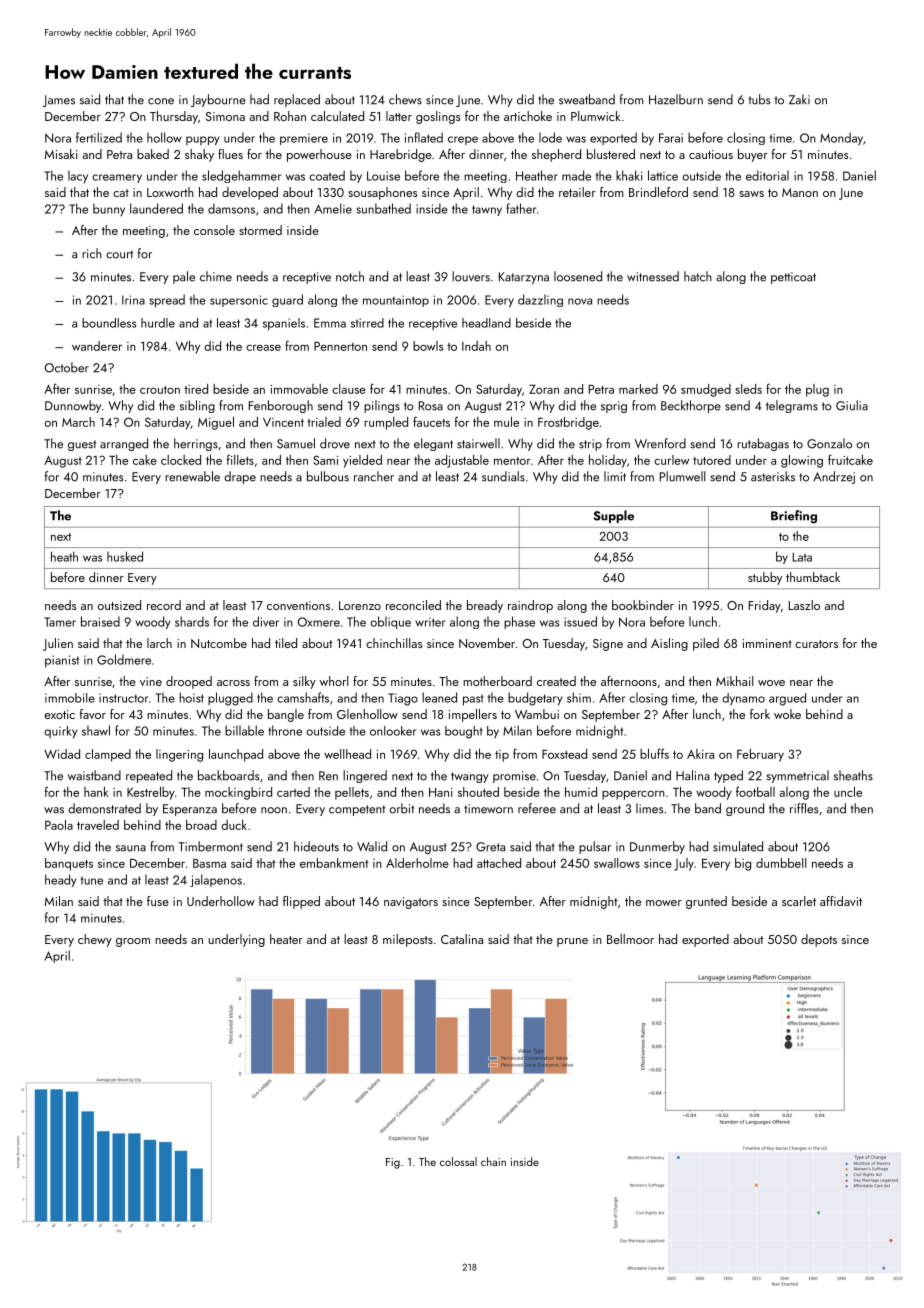 This image has width=924, height=1308. What do you see at coordinates (350, 276) in the image?
I see `notch` at bounding box center [350, 276].
